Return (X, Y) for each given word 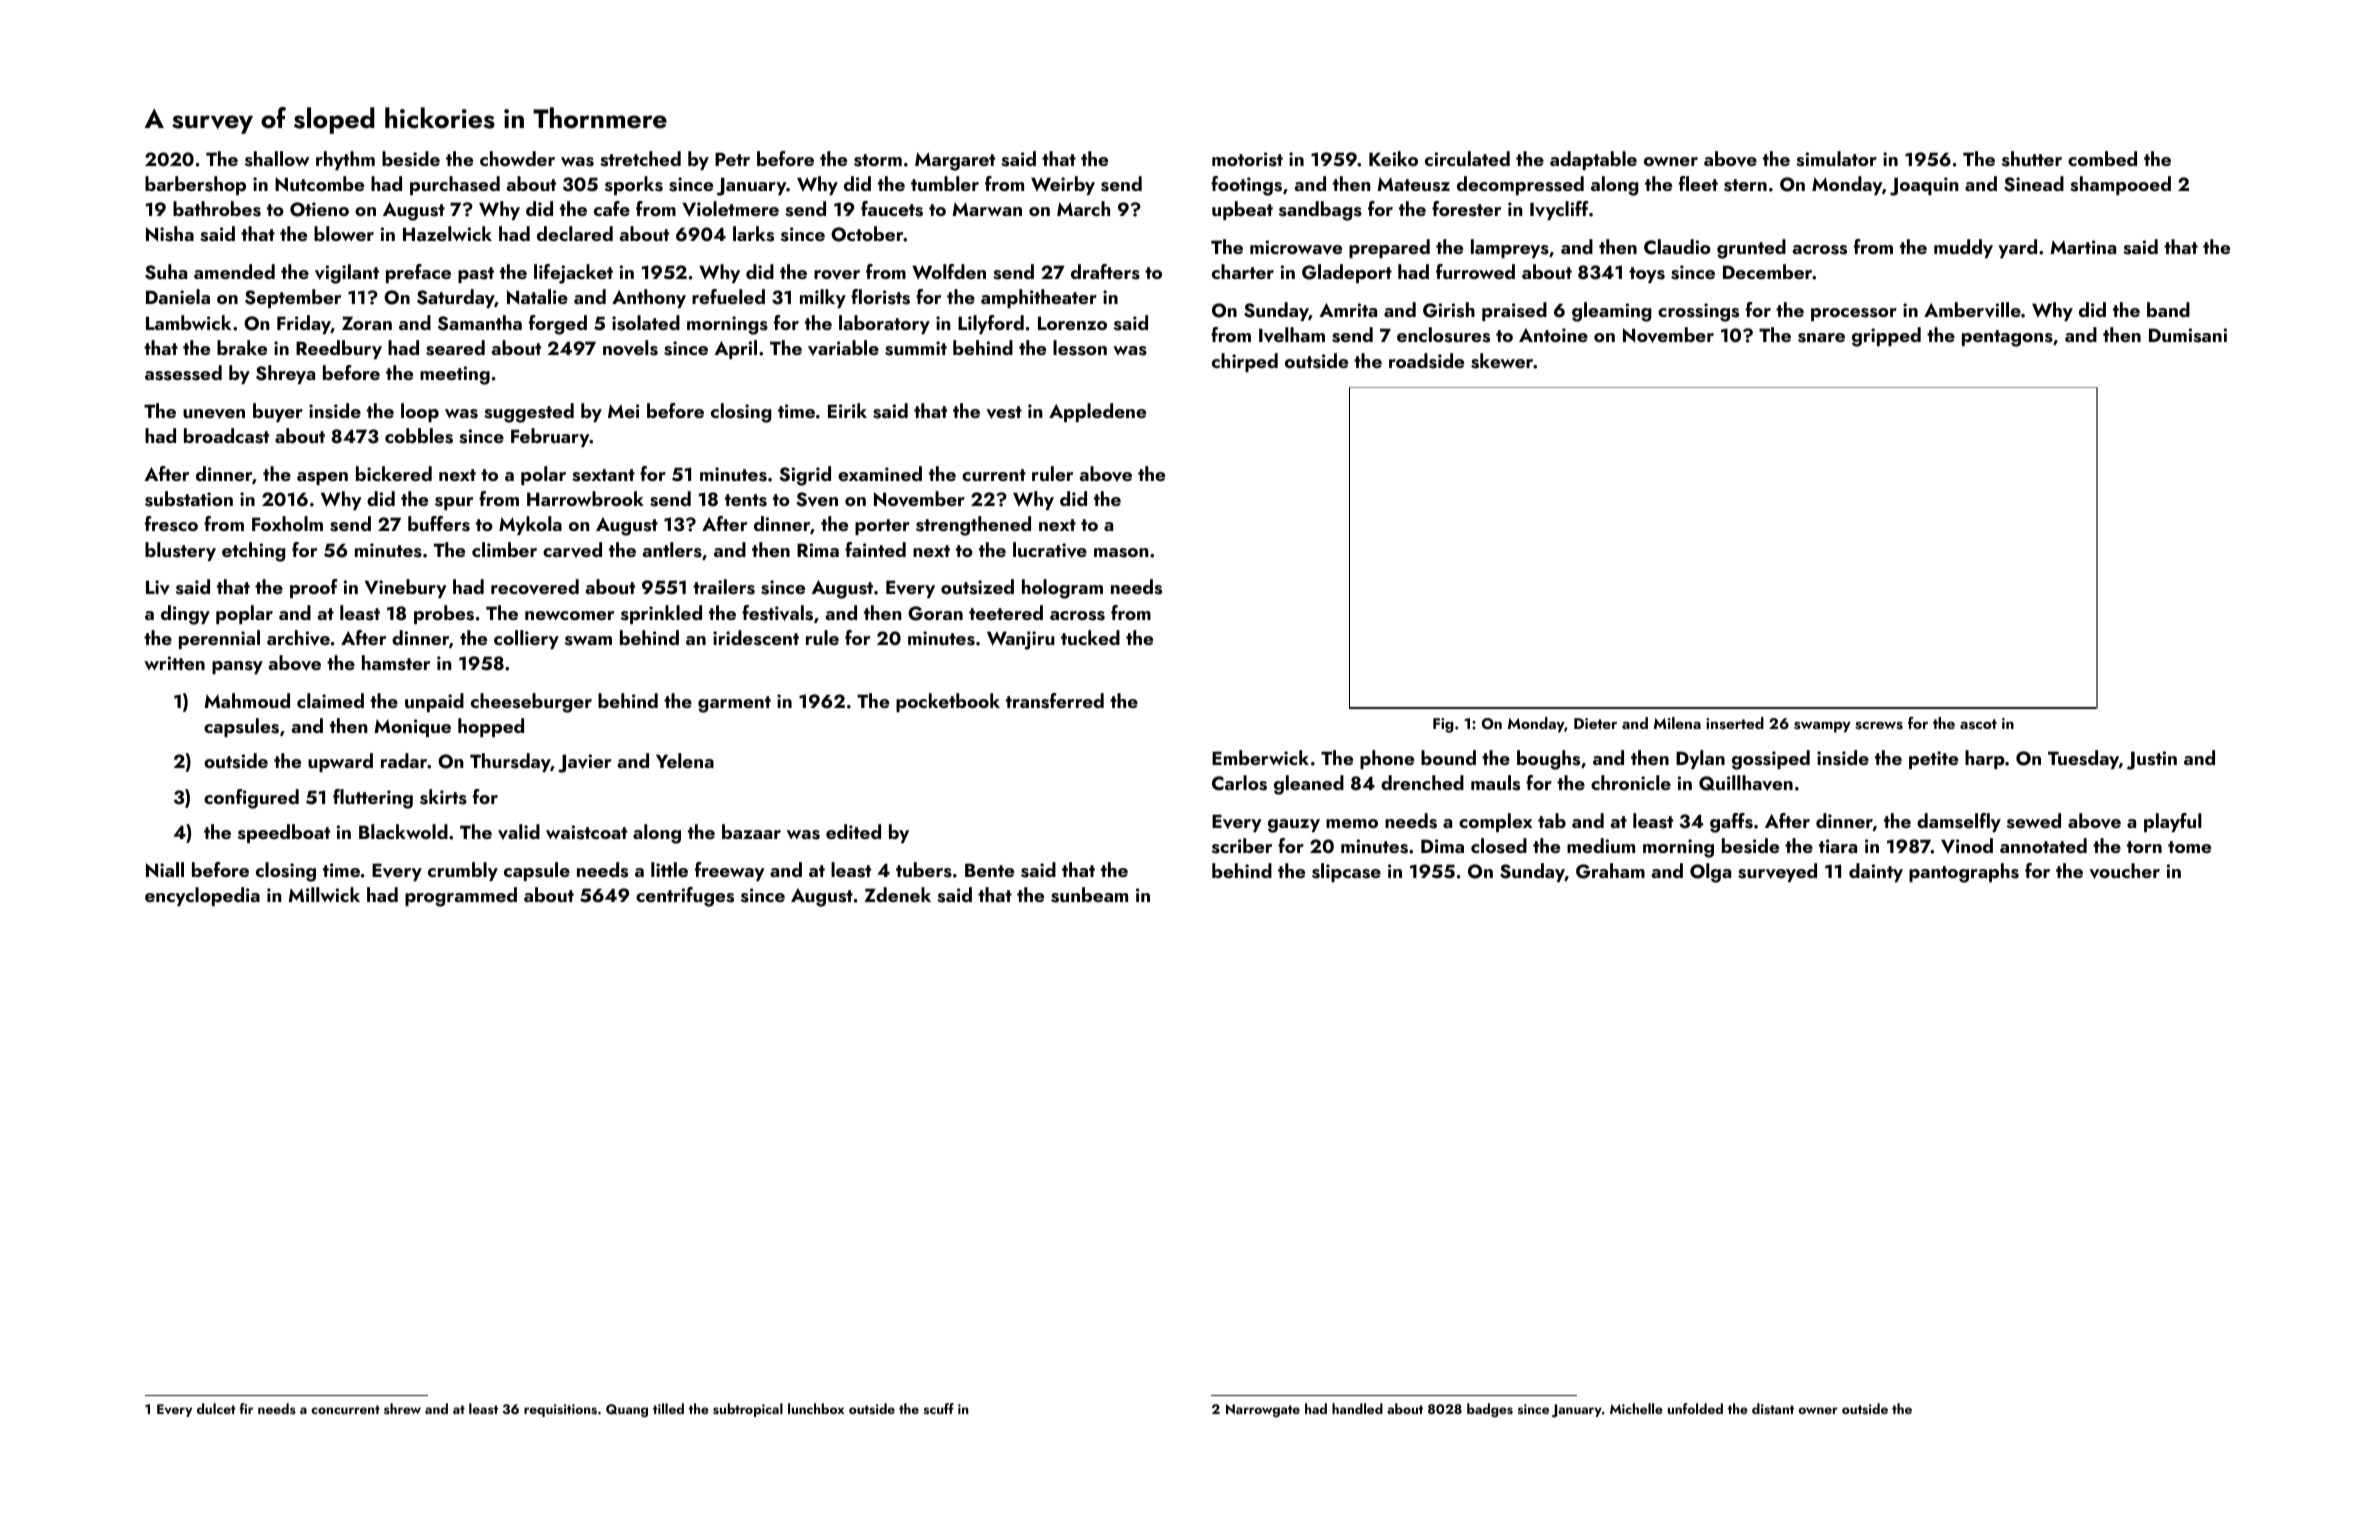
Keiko (1393, 158)
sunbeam (1089, 895)
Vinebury (406, 588)
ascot (1978, 724)
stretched (640, 159)
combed (2102, 158)
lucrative (1050, 550)
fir (246, 1408)
